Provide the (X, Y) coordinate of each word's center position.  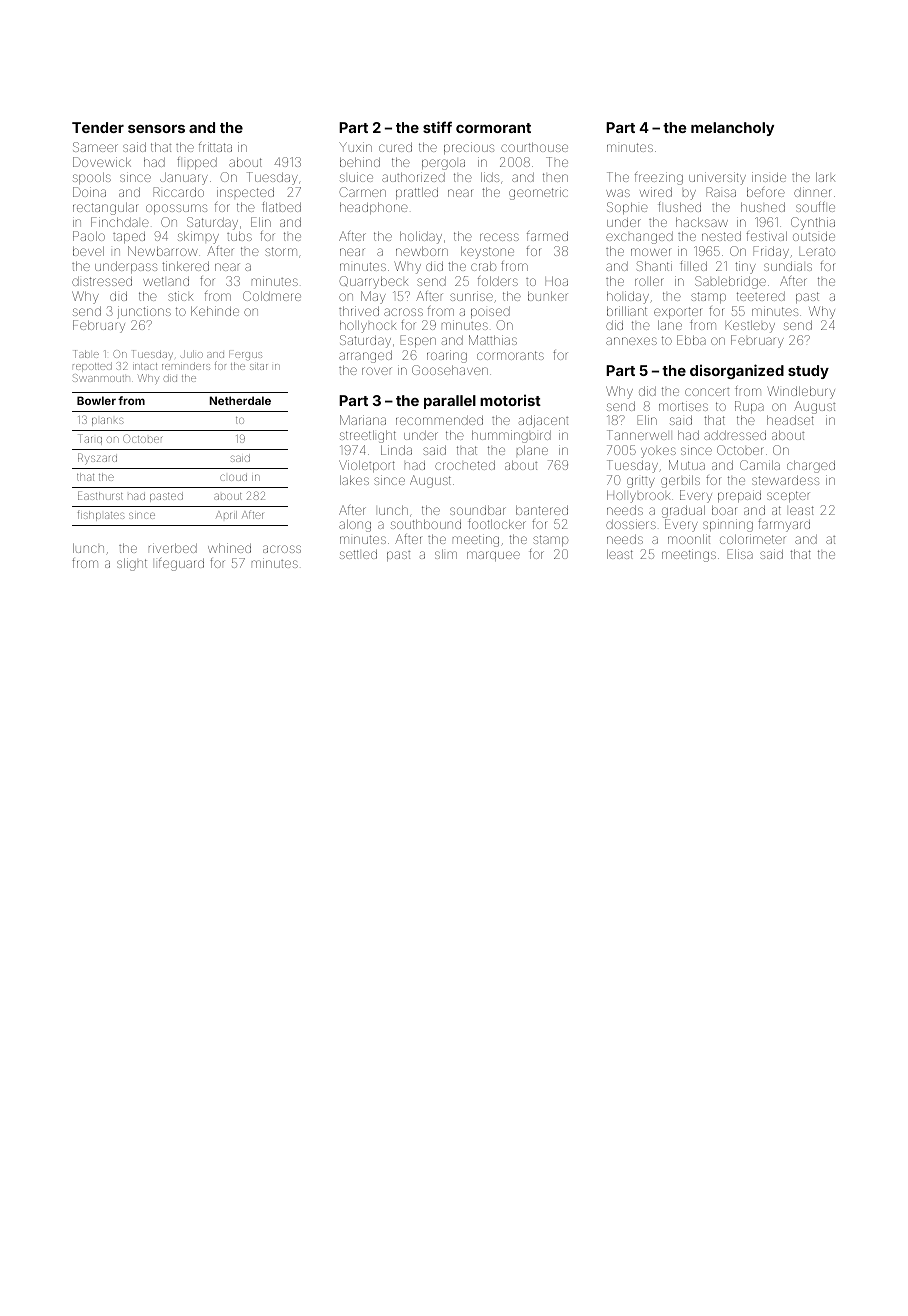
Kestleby (750, 326)
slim (446, 554)
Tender (98, 127)
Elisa (740, 554)
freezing (659, 178)
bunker (548, 296)
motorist (510, 400)
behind (360, 162)
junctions (144, 312)
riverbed (173, 548)
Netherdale (240, 400)
